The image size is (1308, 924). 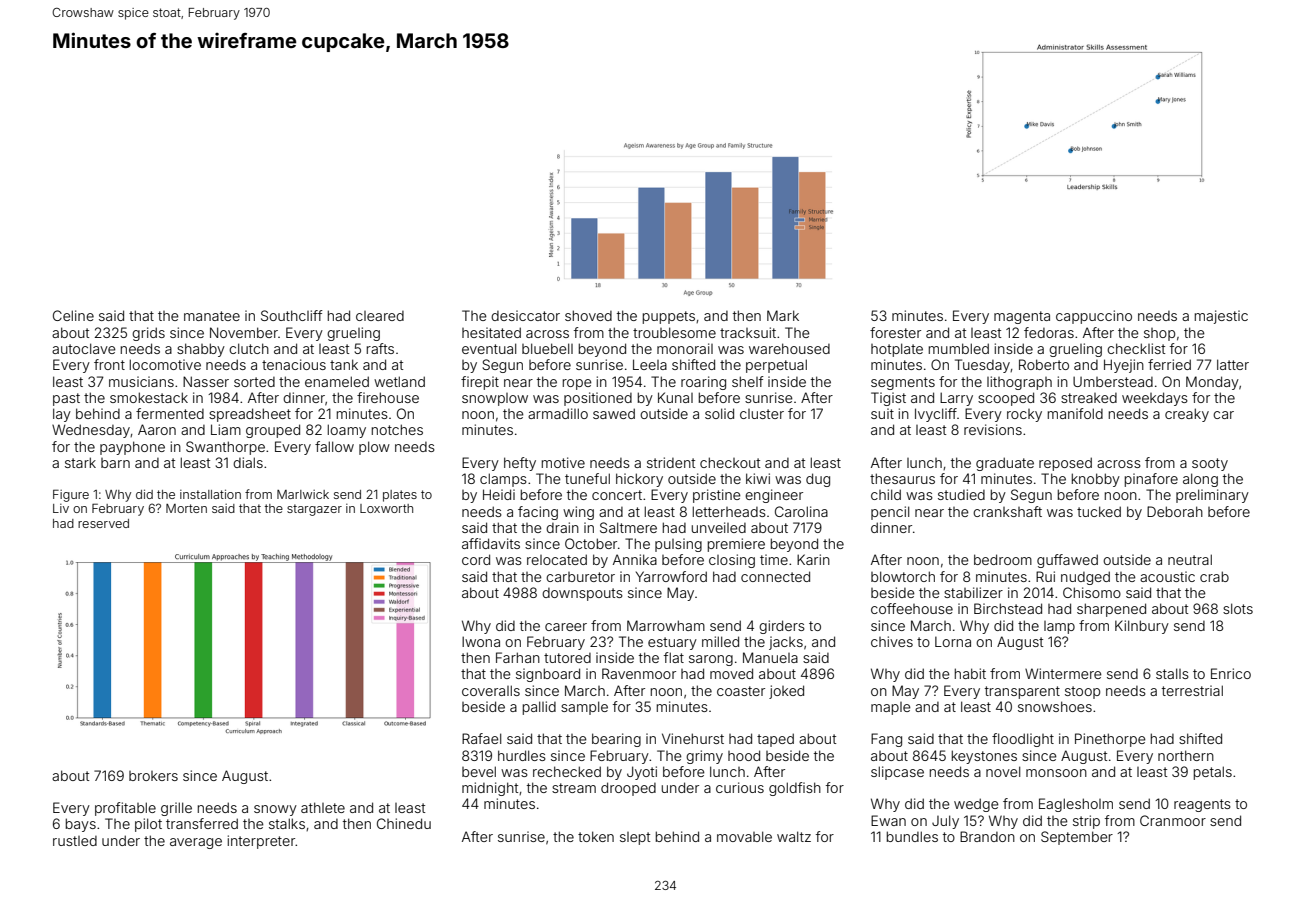 I want to click on relocated, so click(x=557, y=559).
